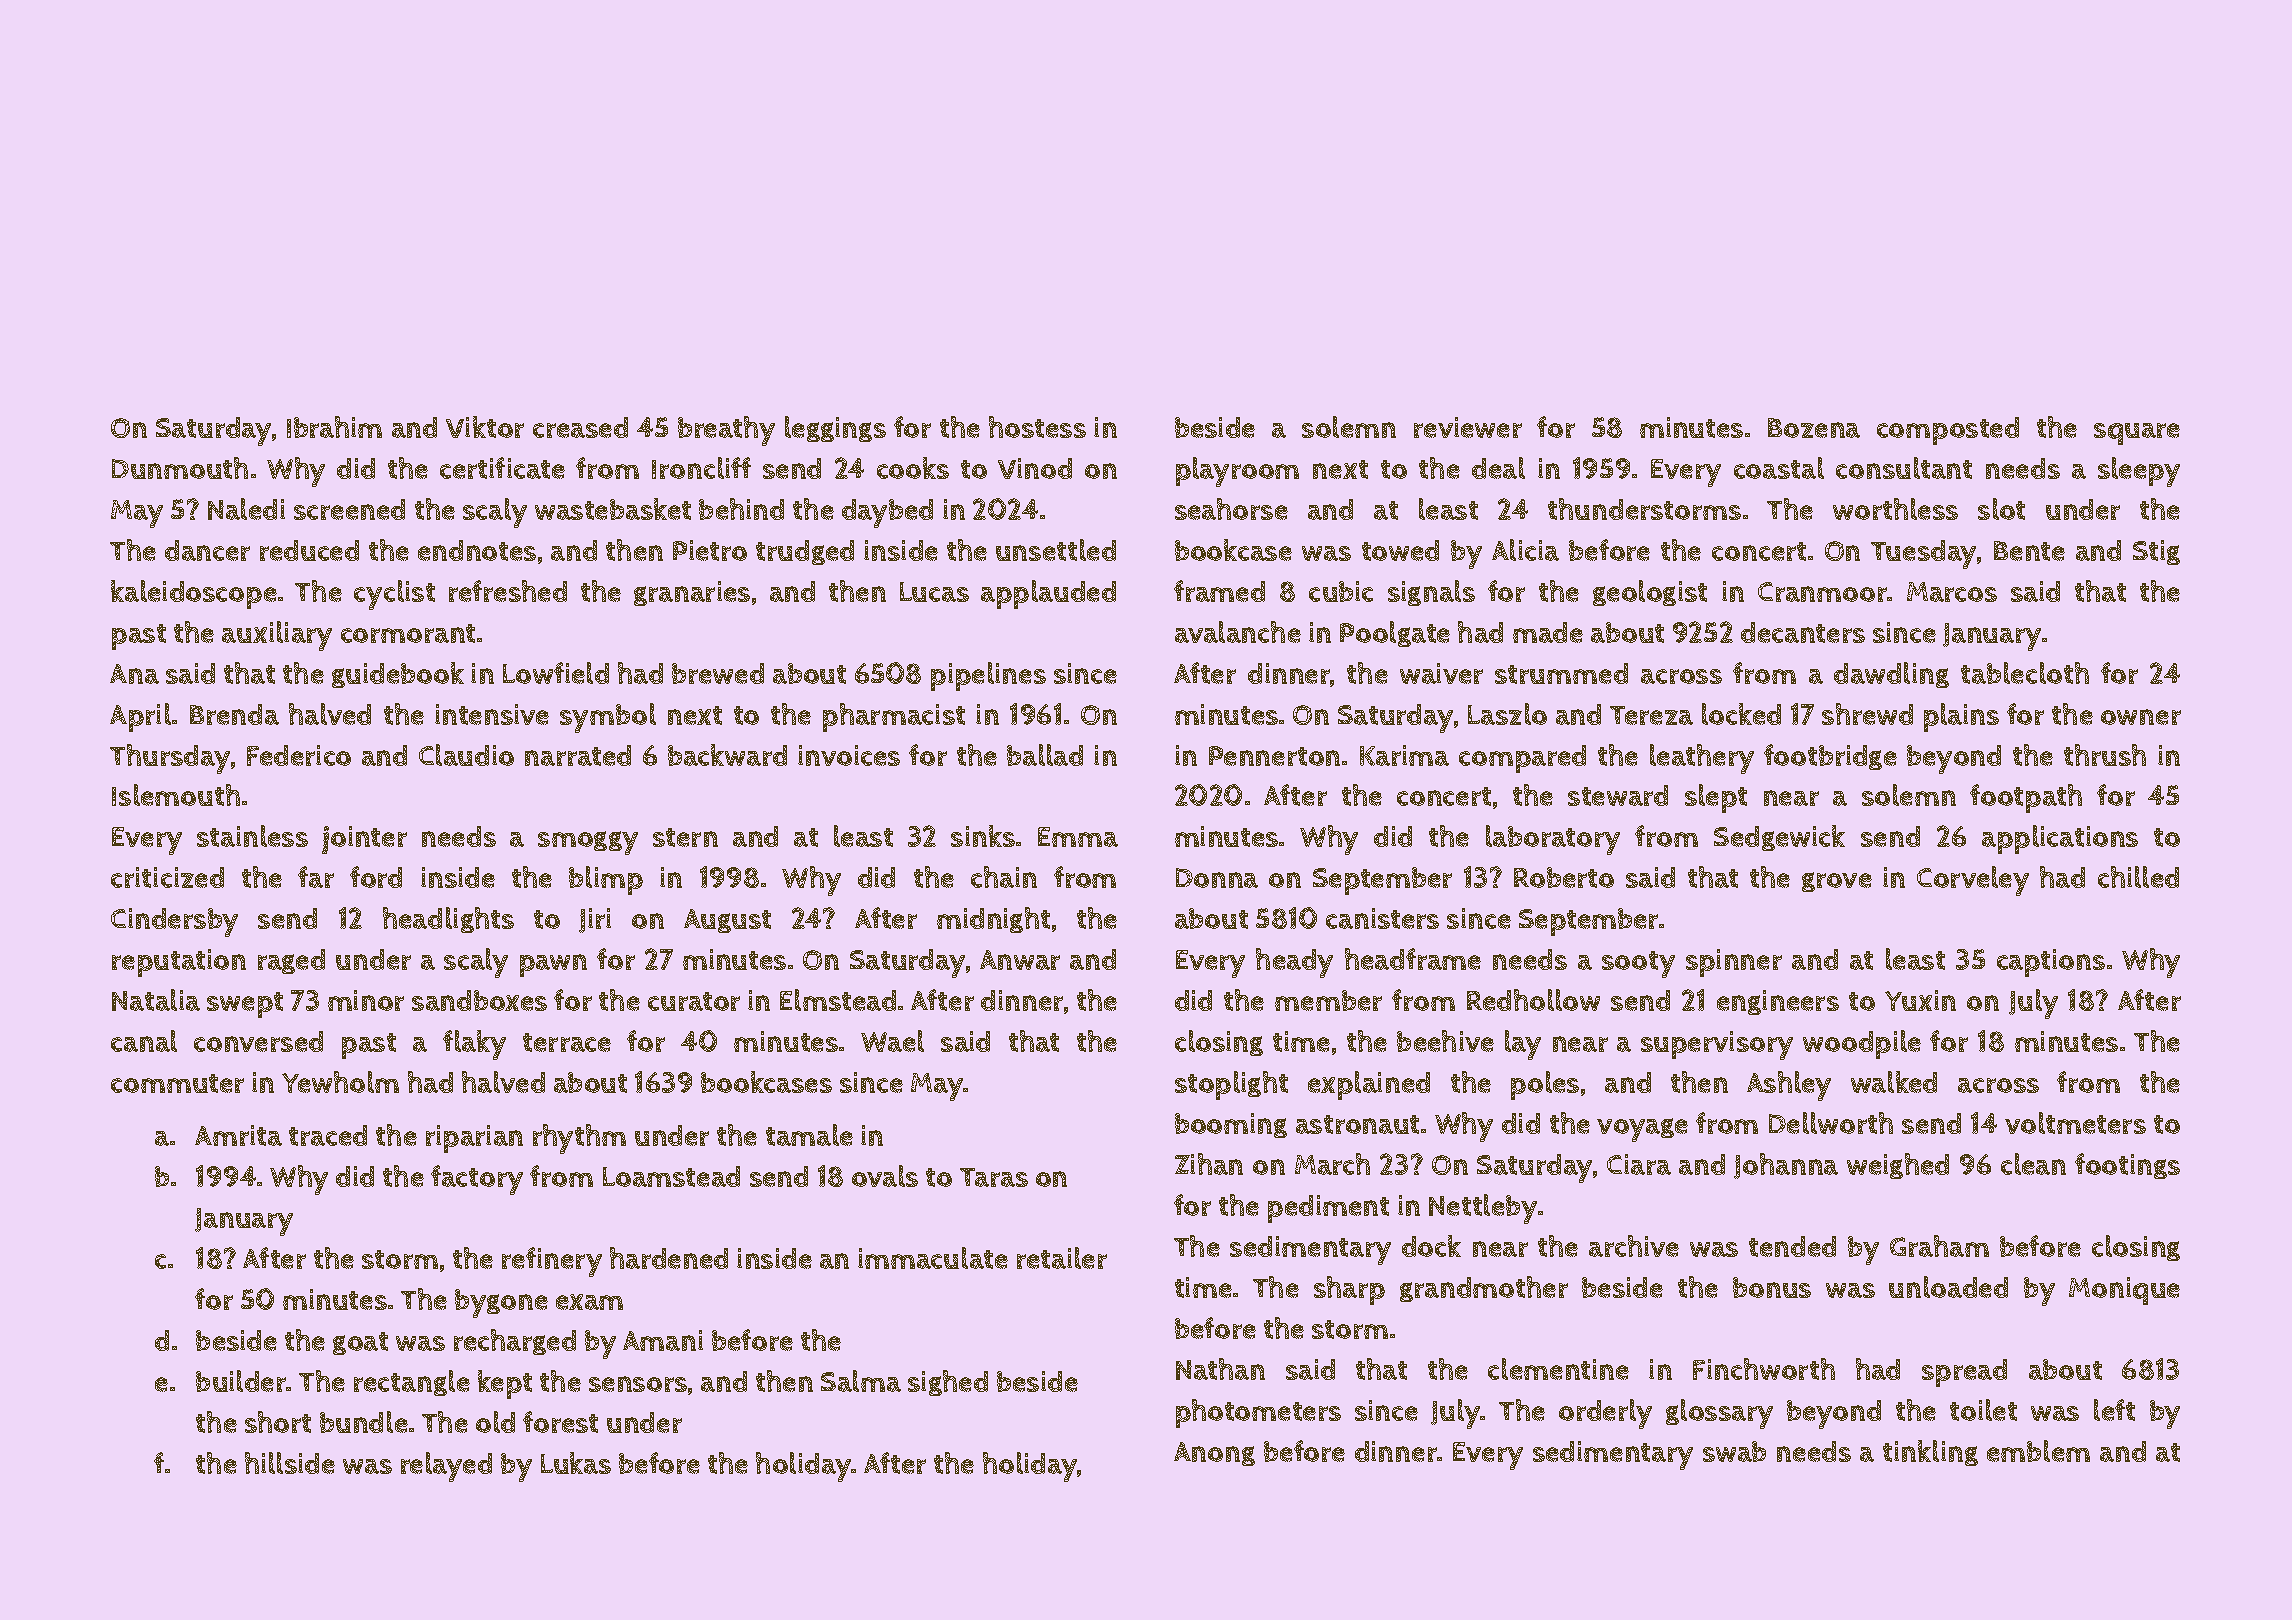  I want to click on Anong, so click(1214, 1454).
